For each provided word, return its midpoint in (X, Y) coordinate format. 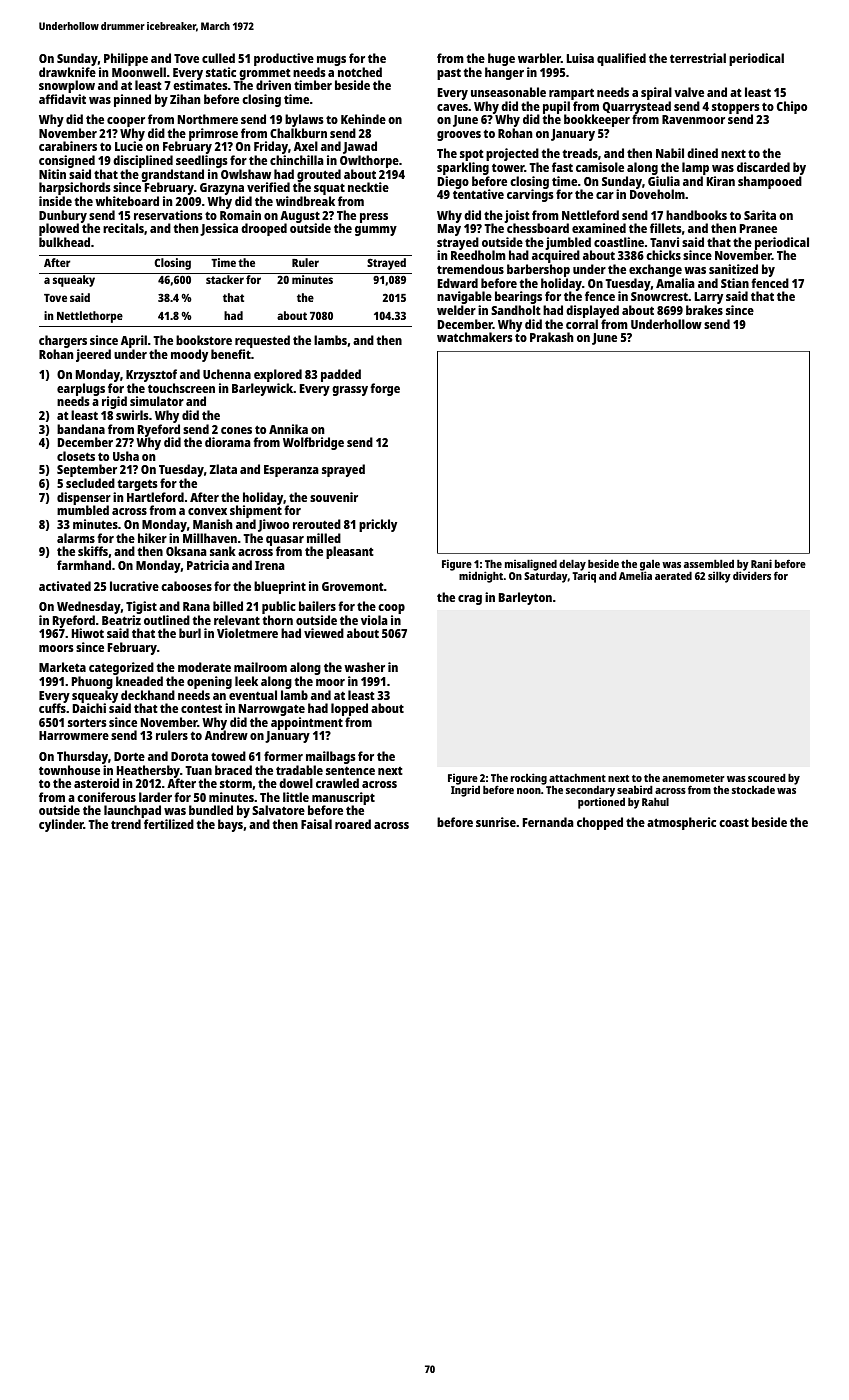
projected (512, 154)
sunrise (496, 822)
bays (230, 825)
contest (201, 708)
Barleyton (525, 598)
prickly (378, 525)
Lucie (129, 146)
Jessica (219, 229)
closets (76, 456)
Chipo (792, 107)
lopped (349, 709)
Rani (761, 563)
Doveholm (657, 194)
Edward (458, 283)
